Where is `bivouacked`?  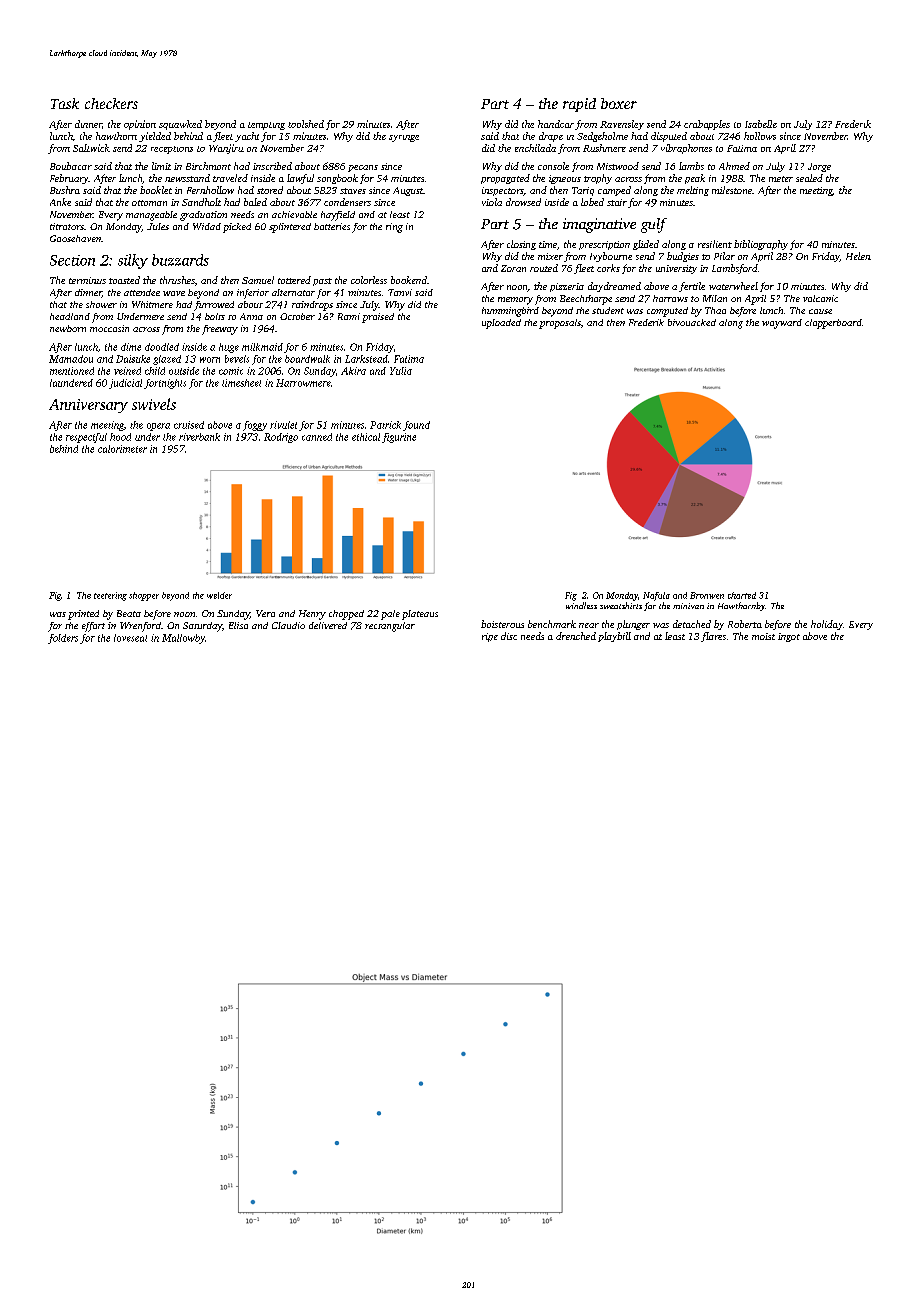
bivouacked is located at coordinates (692, 322).
